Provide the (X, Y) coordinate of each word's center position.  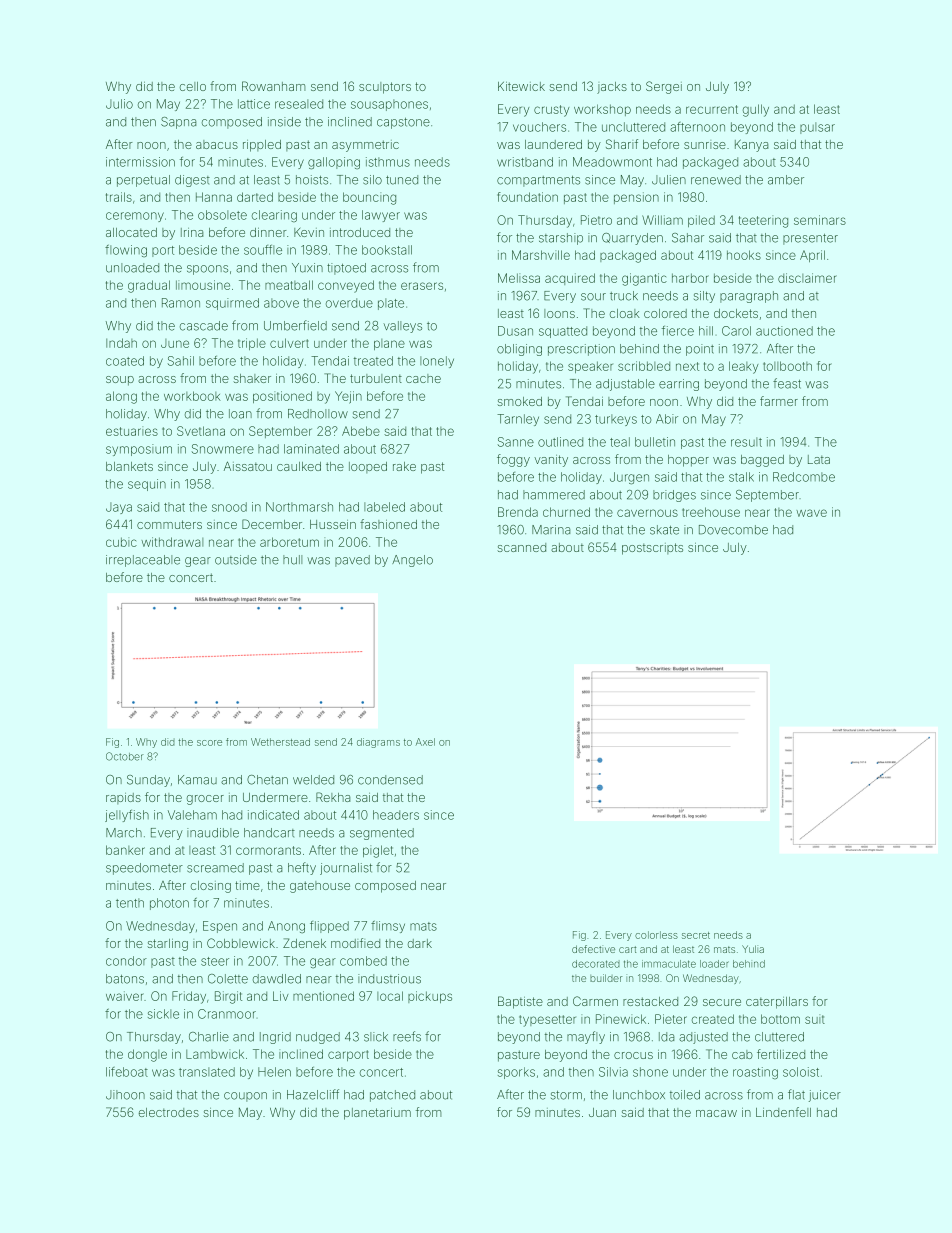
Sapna (178, 123)
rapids (123, 798)
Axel (425, 742)
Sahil (181, 361)
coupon (245, 1097)
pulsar (817, 128)
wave (811, 513)
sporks (516, 1073)
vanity (551, 461)
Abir (667, 419)
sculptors (385, 88)
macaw (716, 1113)
